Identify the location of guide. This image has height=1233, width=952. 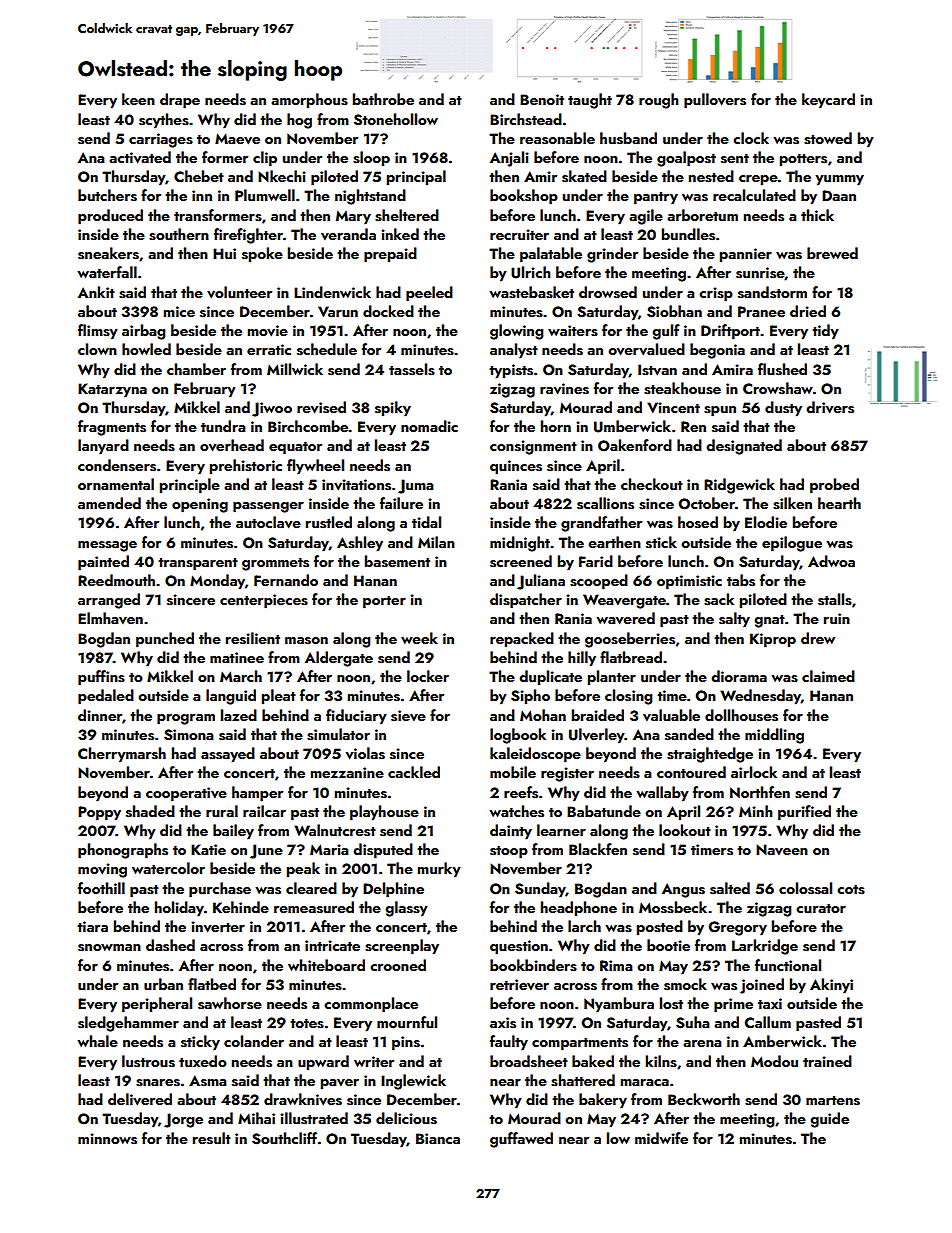
(829, 1120).
